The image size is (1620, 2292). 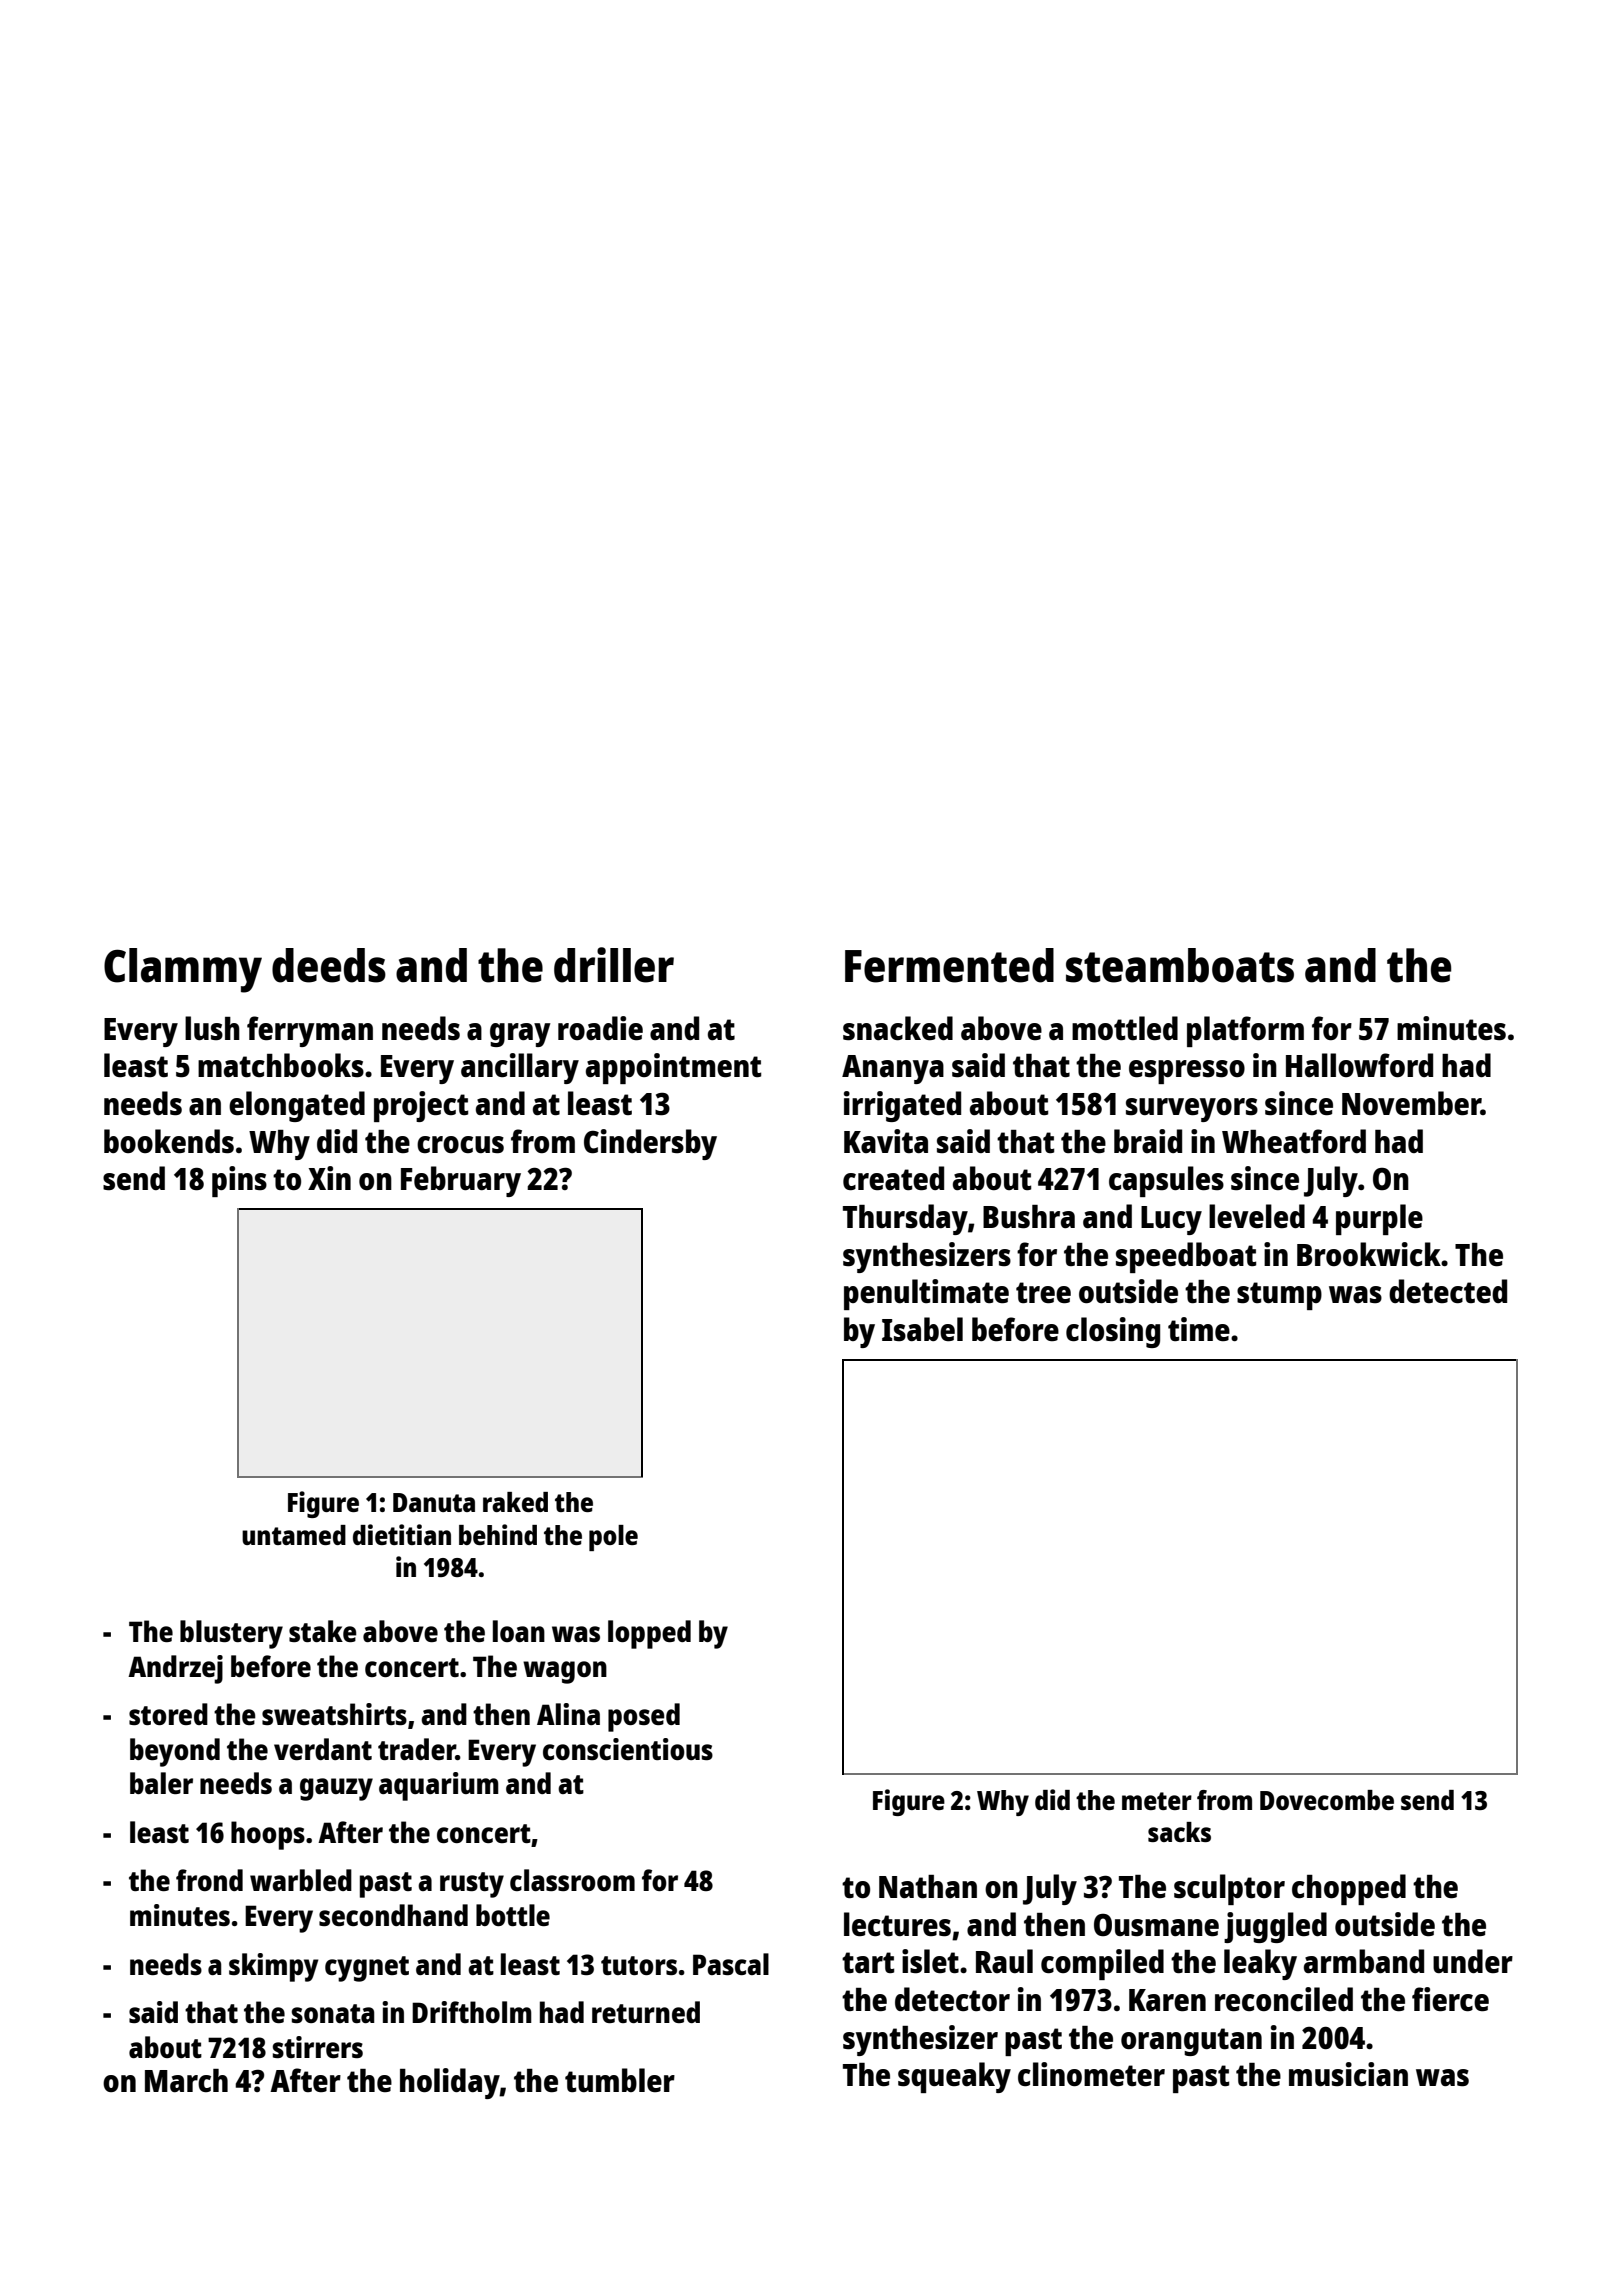 I want to click on squeaky, so click(x=954, y=2077).
